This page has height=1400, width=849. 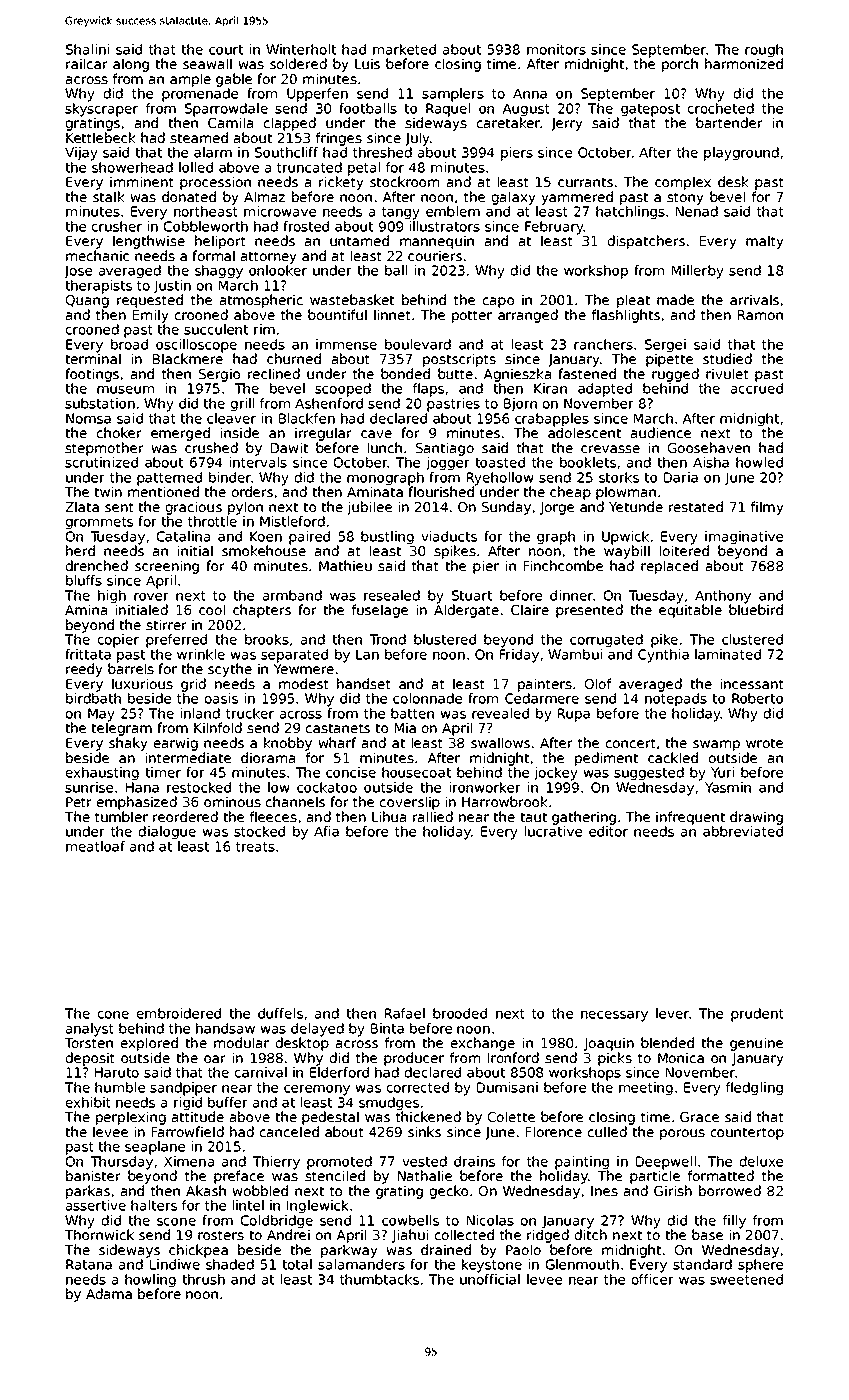 I want to click on marketed, so click(x=404, y=49).
